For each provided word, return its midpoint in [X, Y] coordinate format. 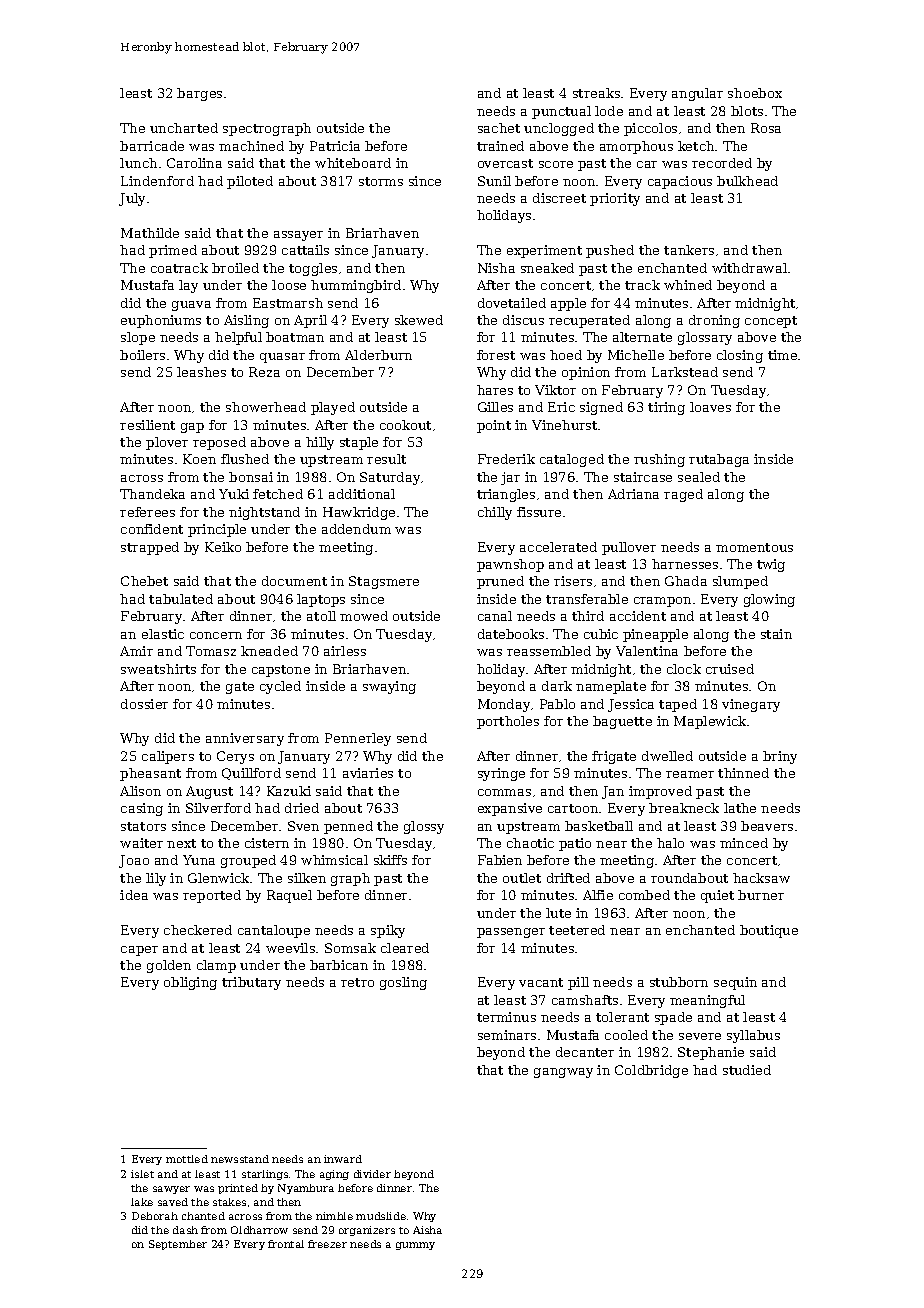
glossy [424, 827]
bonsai [251, 477]
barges [199, 94]
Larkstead [685, 372]
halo [670, 843]
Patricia [335, 146]
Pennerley [358, 739]
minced [744, 843]
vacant [541, 982]
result [386, 459]
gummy [415, 1246]
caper [139, 951]
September [178, 1245]
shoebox [755, 93]
